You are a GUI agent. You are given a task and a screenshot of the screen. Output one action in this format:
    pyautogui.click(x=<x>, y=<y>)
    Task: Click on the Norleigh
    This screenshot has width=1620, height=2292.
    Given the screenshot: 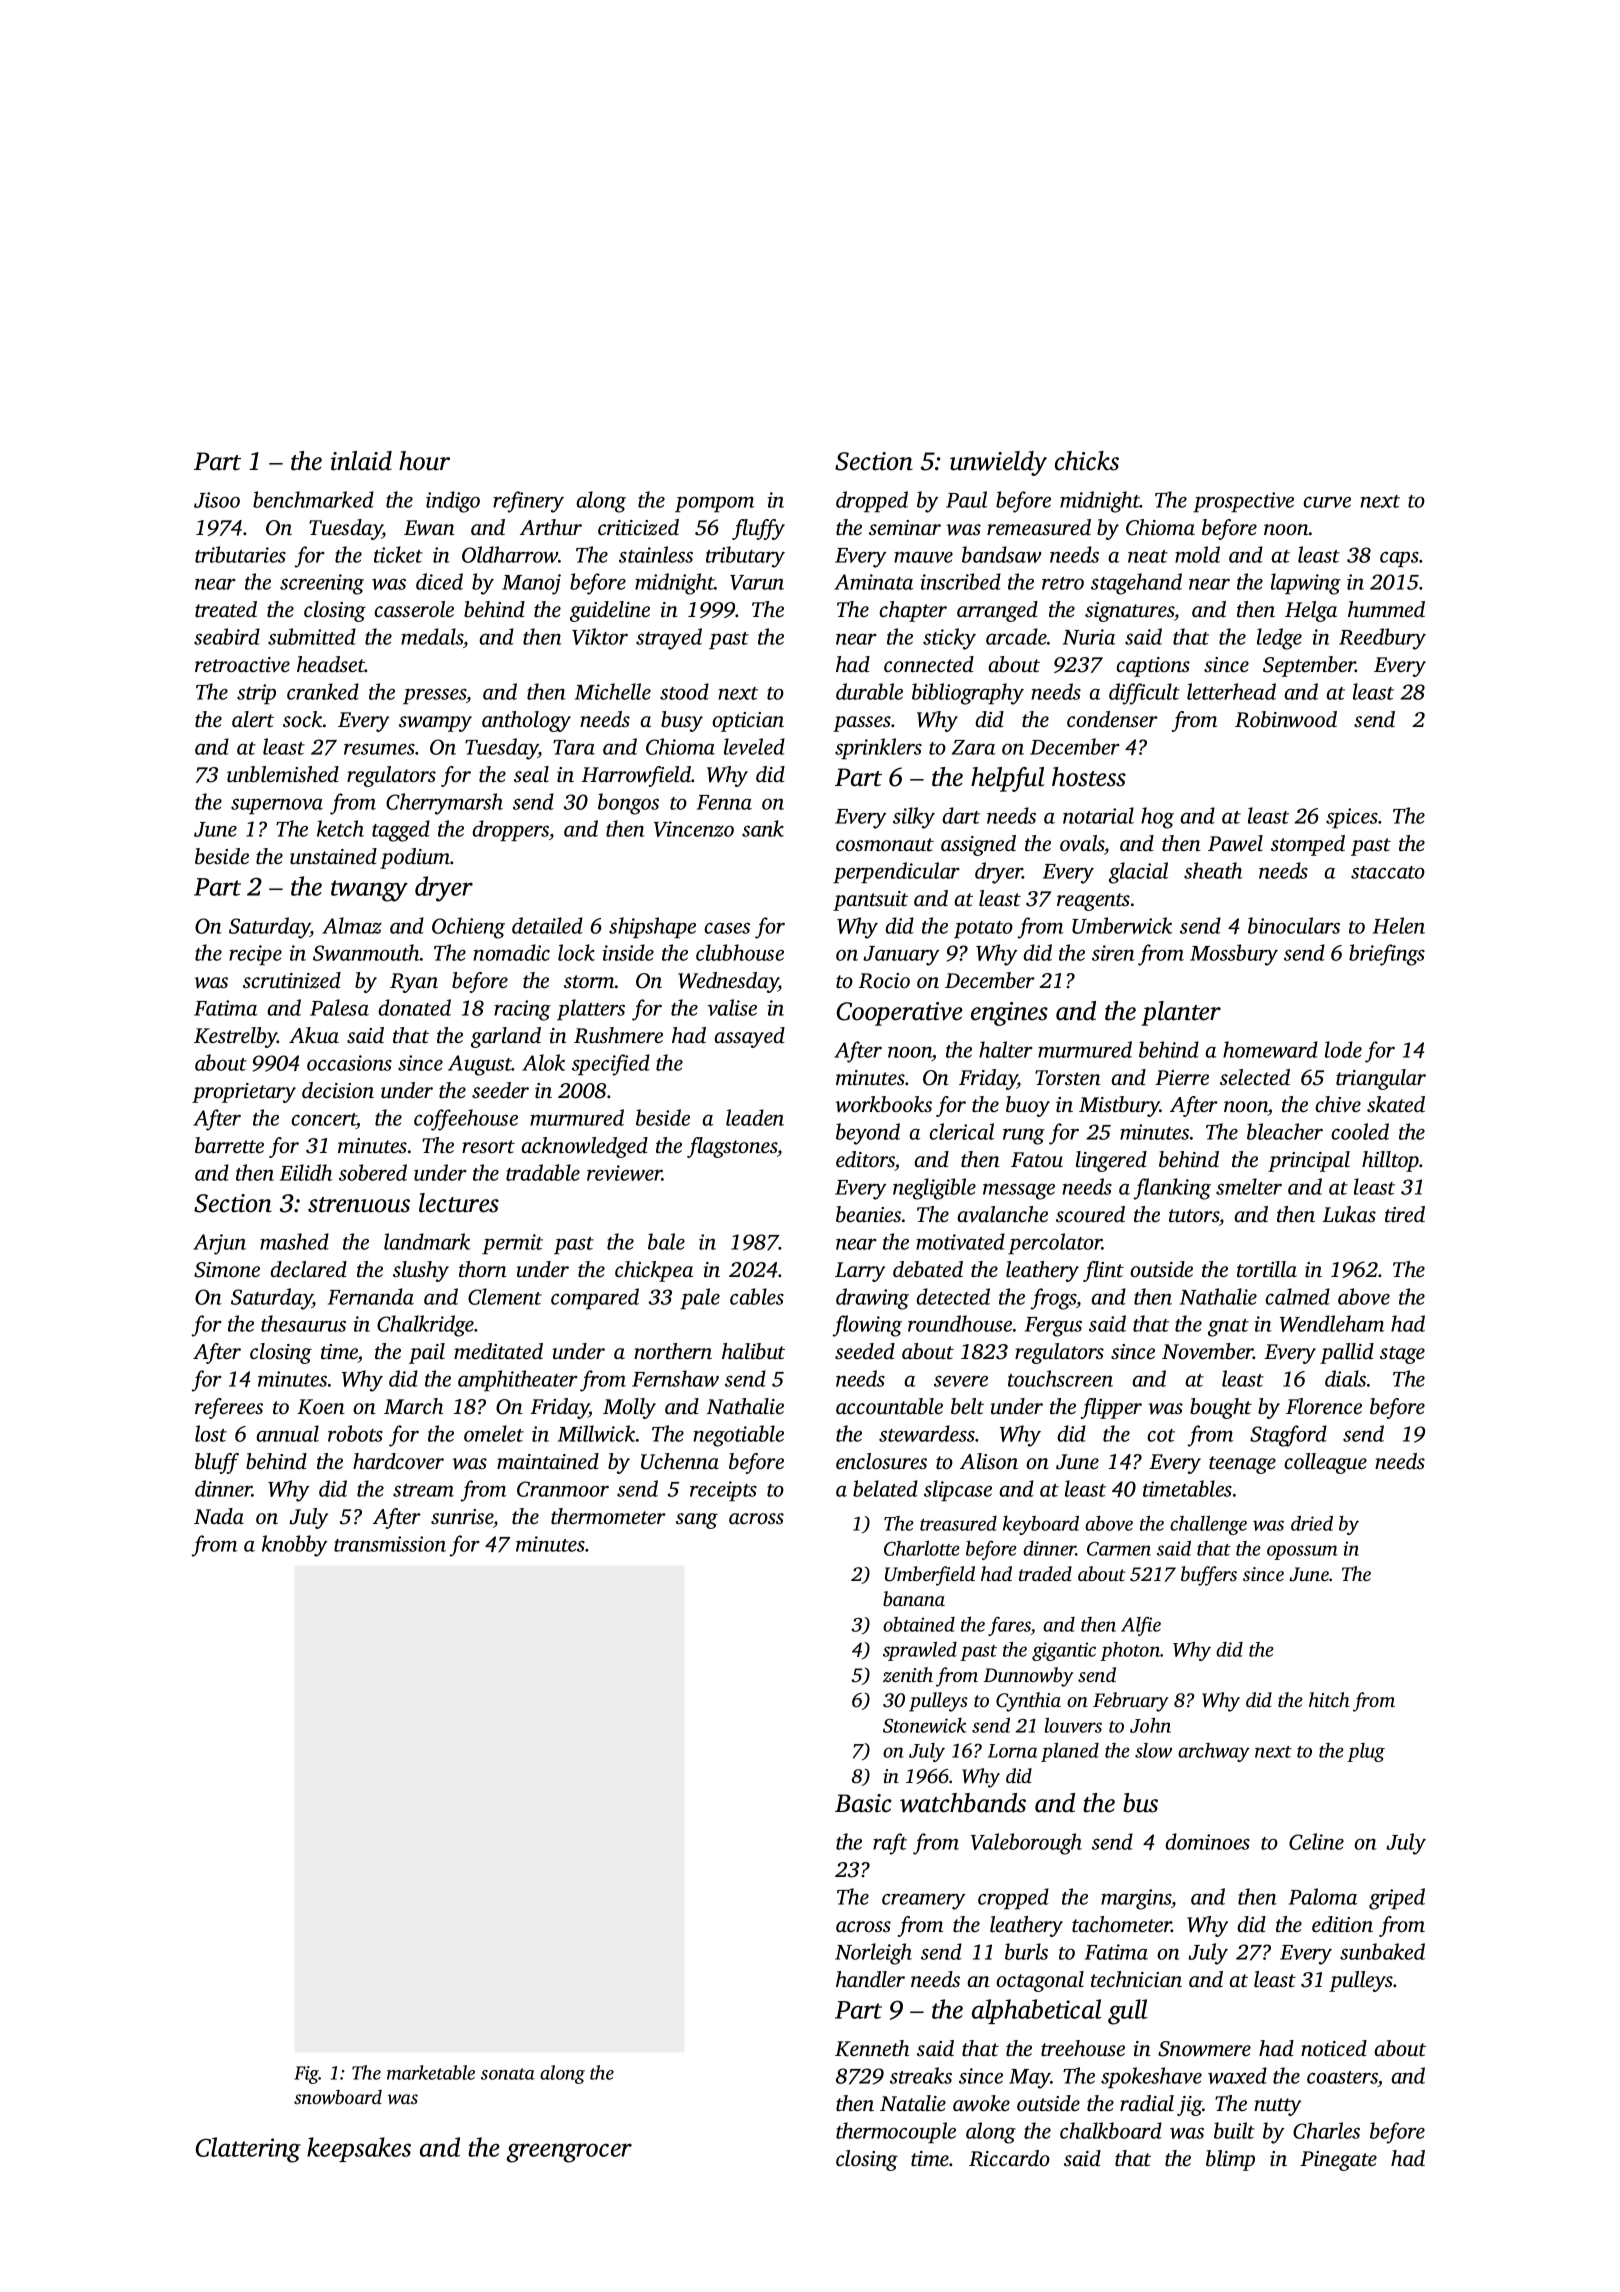 What is the action you would take?
    pyautogui.click(x=873, y=1954)
